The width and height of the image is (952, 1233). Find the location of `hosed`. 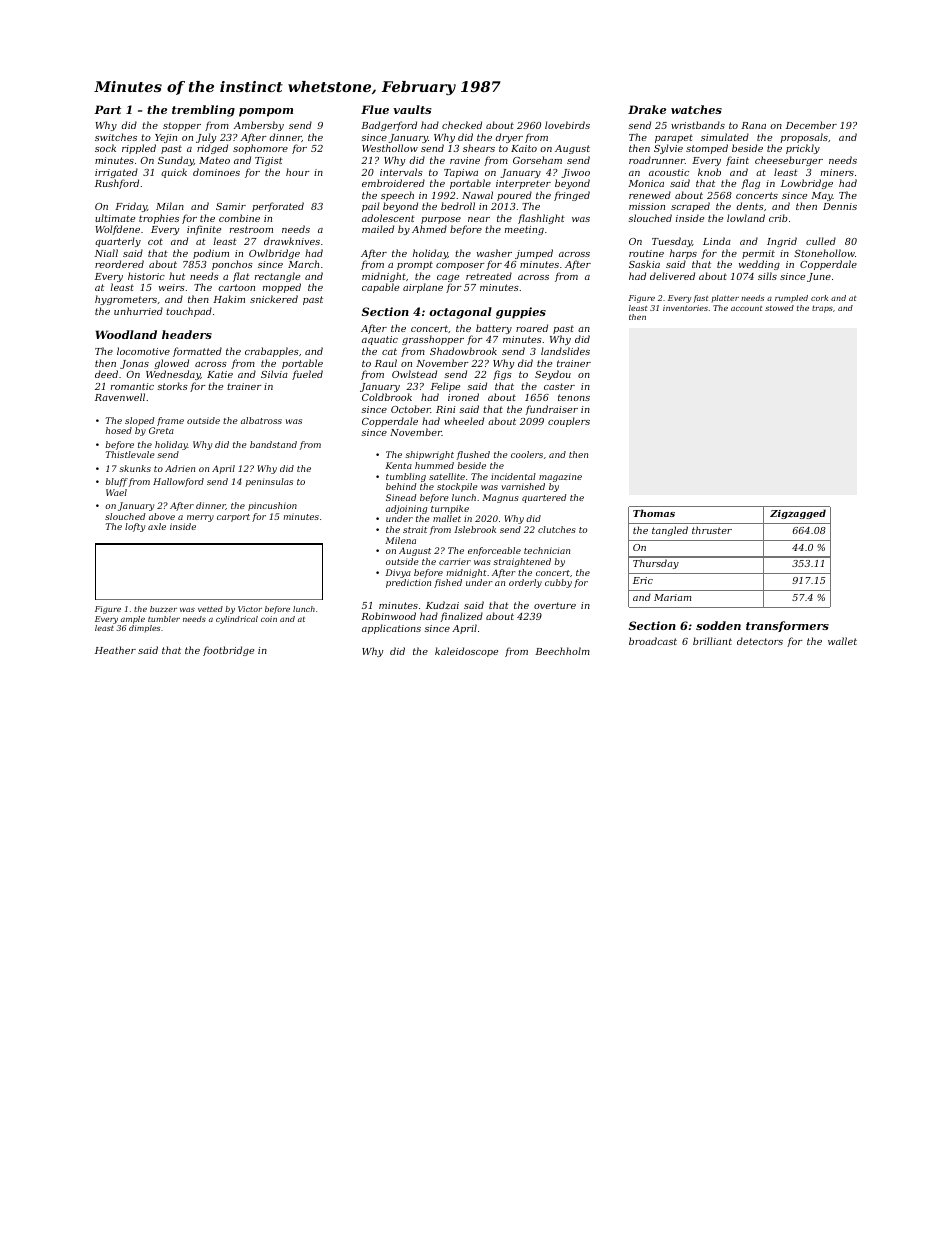

hosed is located at coordinates (119, 430).
